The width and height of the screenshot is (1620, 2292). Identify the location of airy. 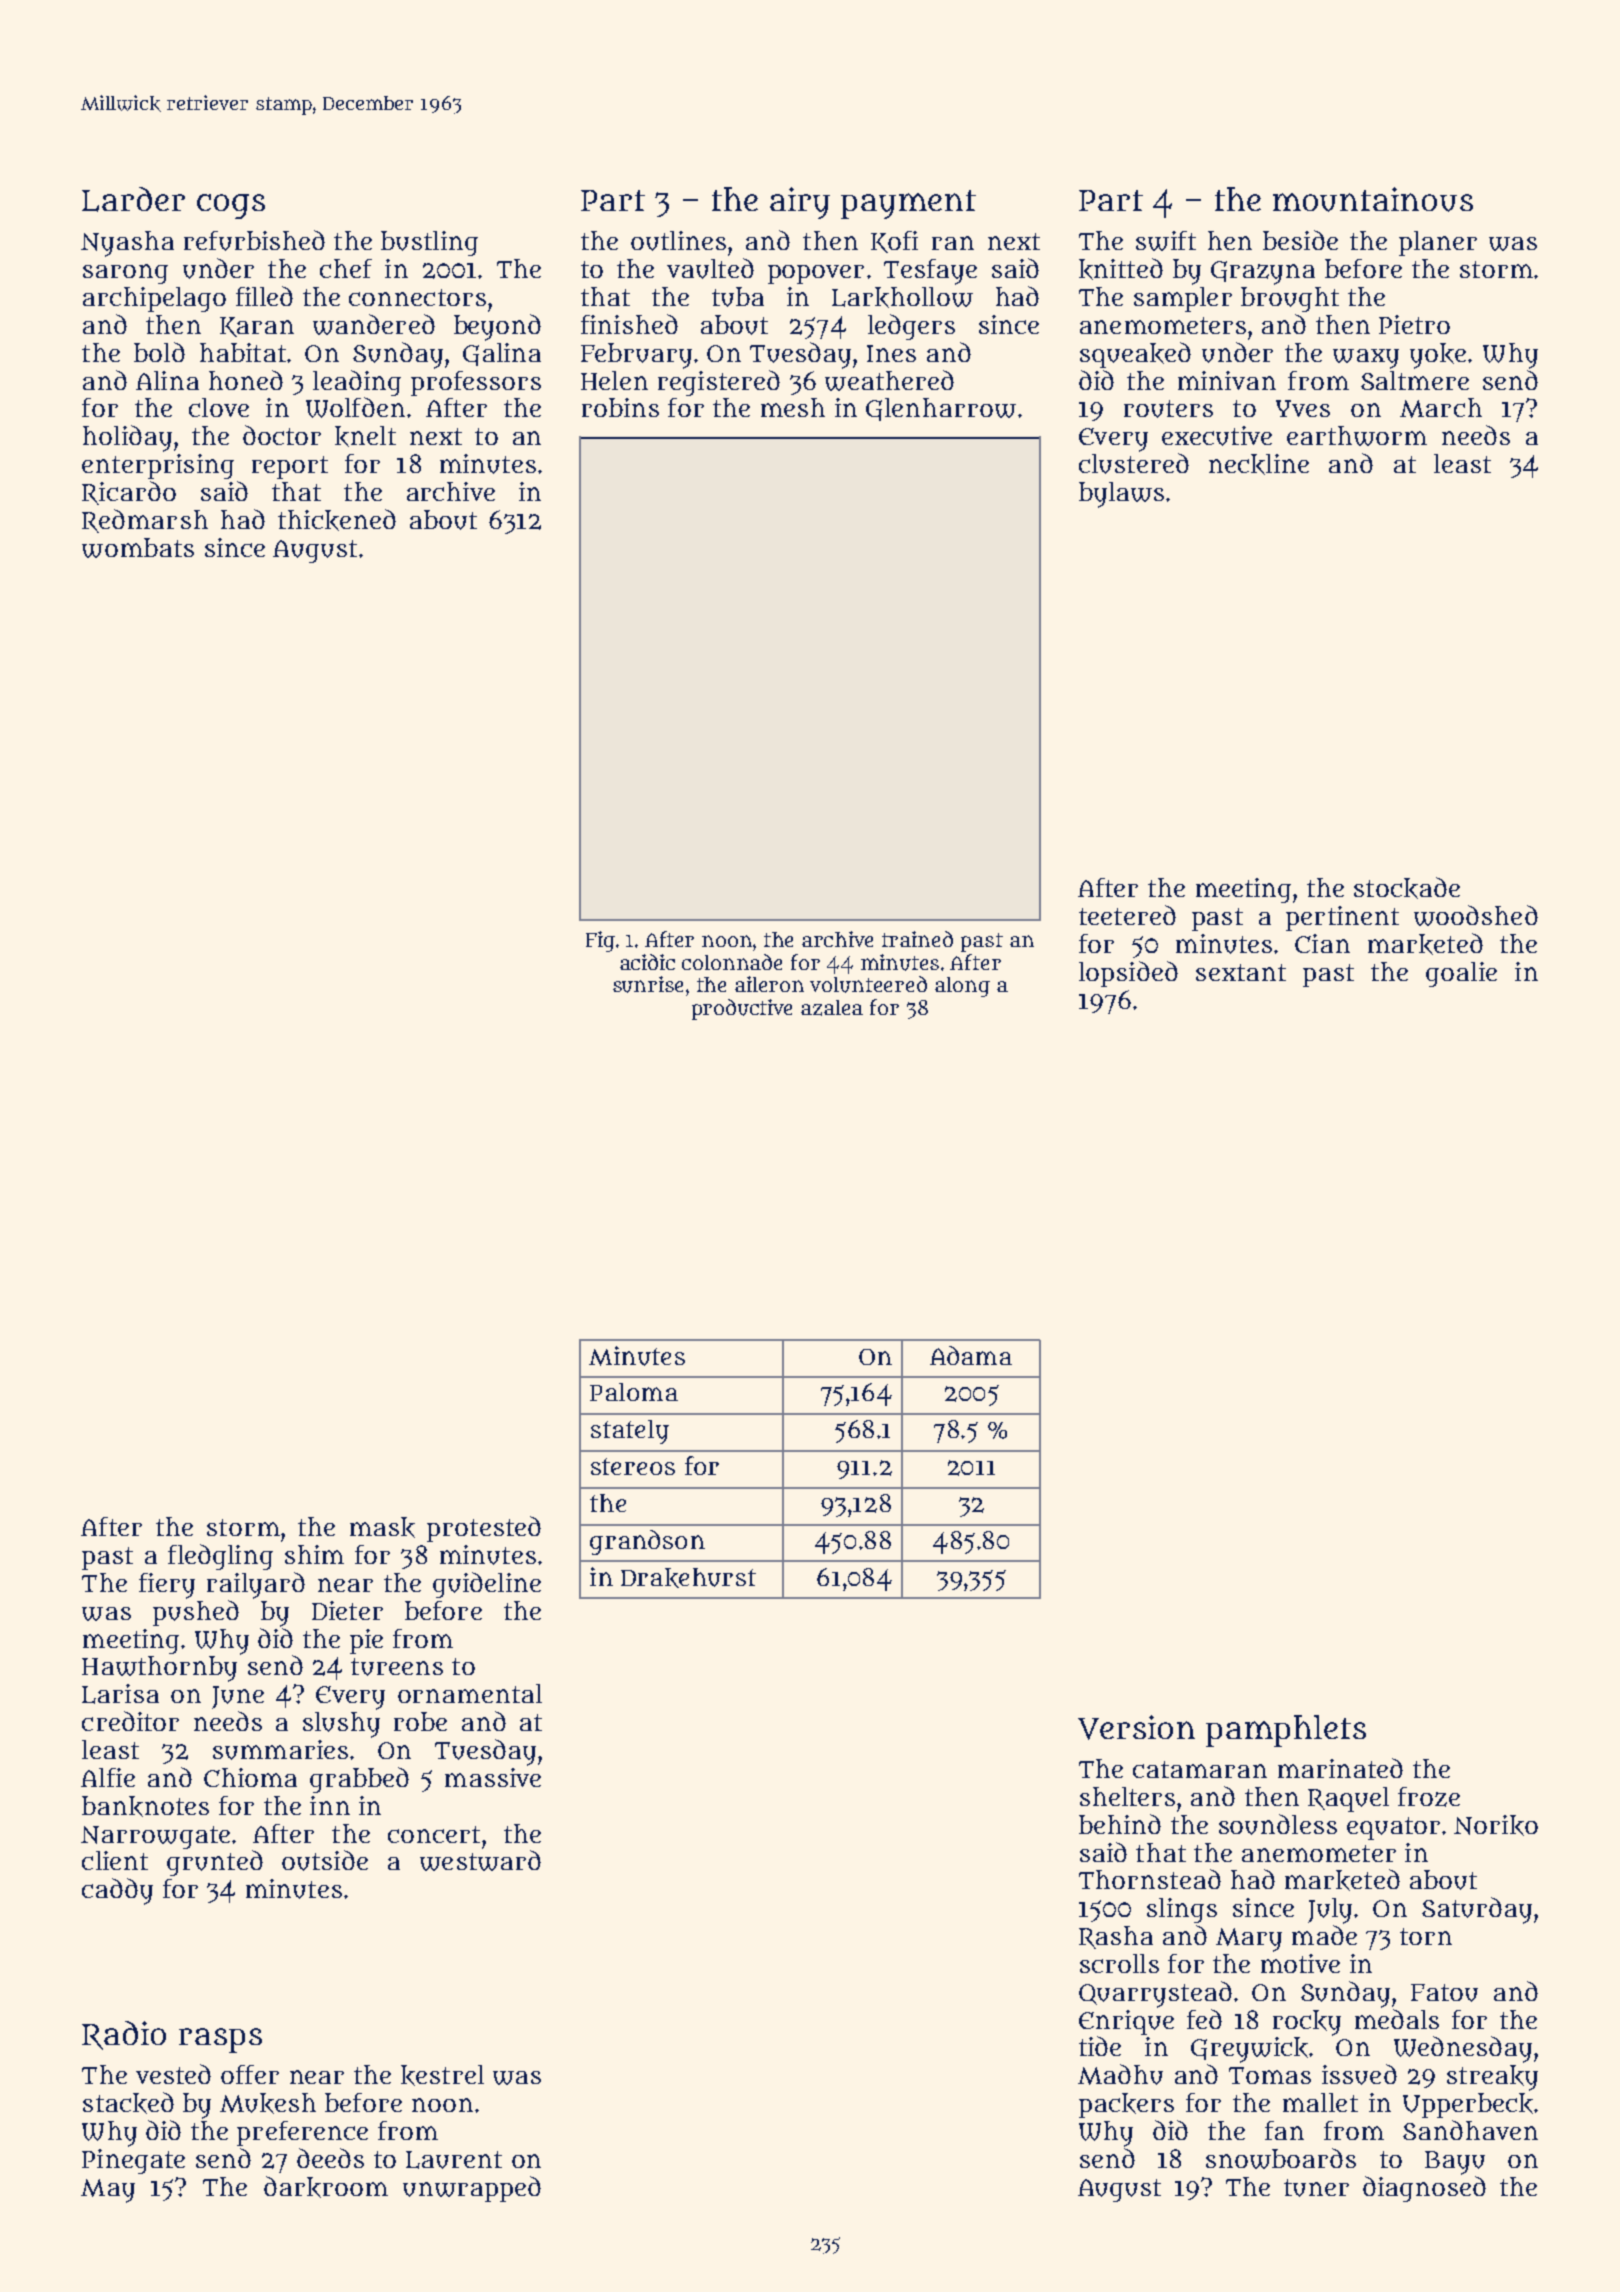
(800, 203).
